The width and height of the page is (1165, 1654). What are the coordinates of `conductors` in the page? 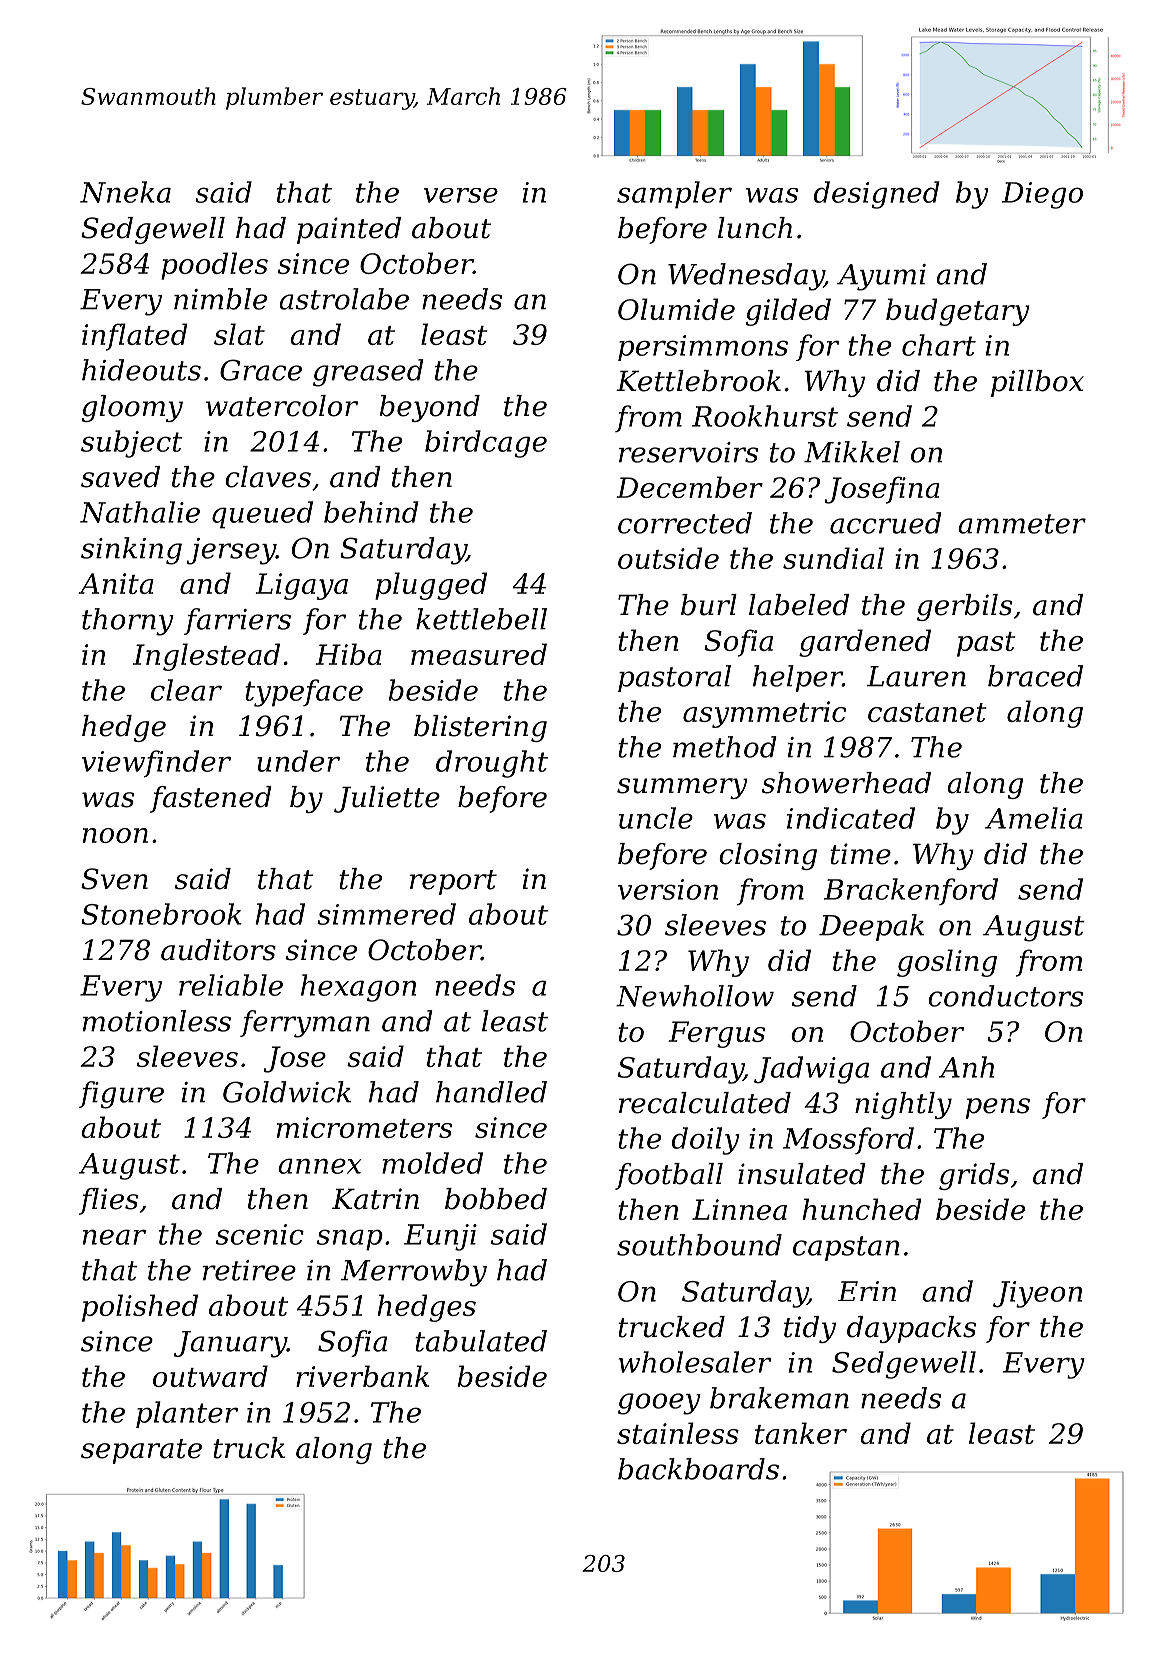 It's located at (1006, 996).
